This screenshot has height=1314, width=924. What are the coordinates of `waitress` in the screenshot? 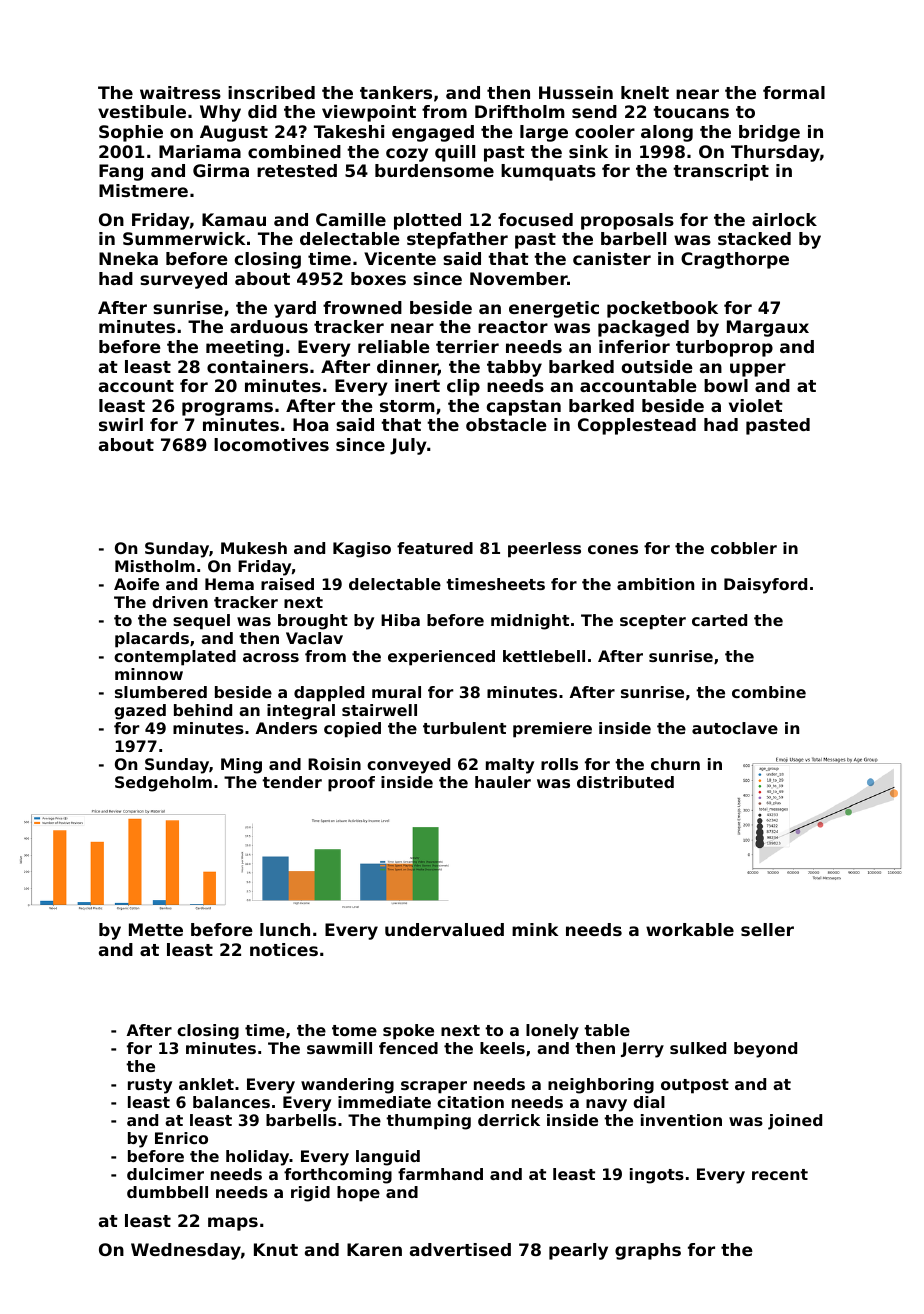 It's located at (180, 92).
